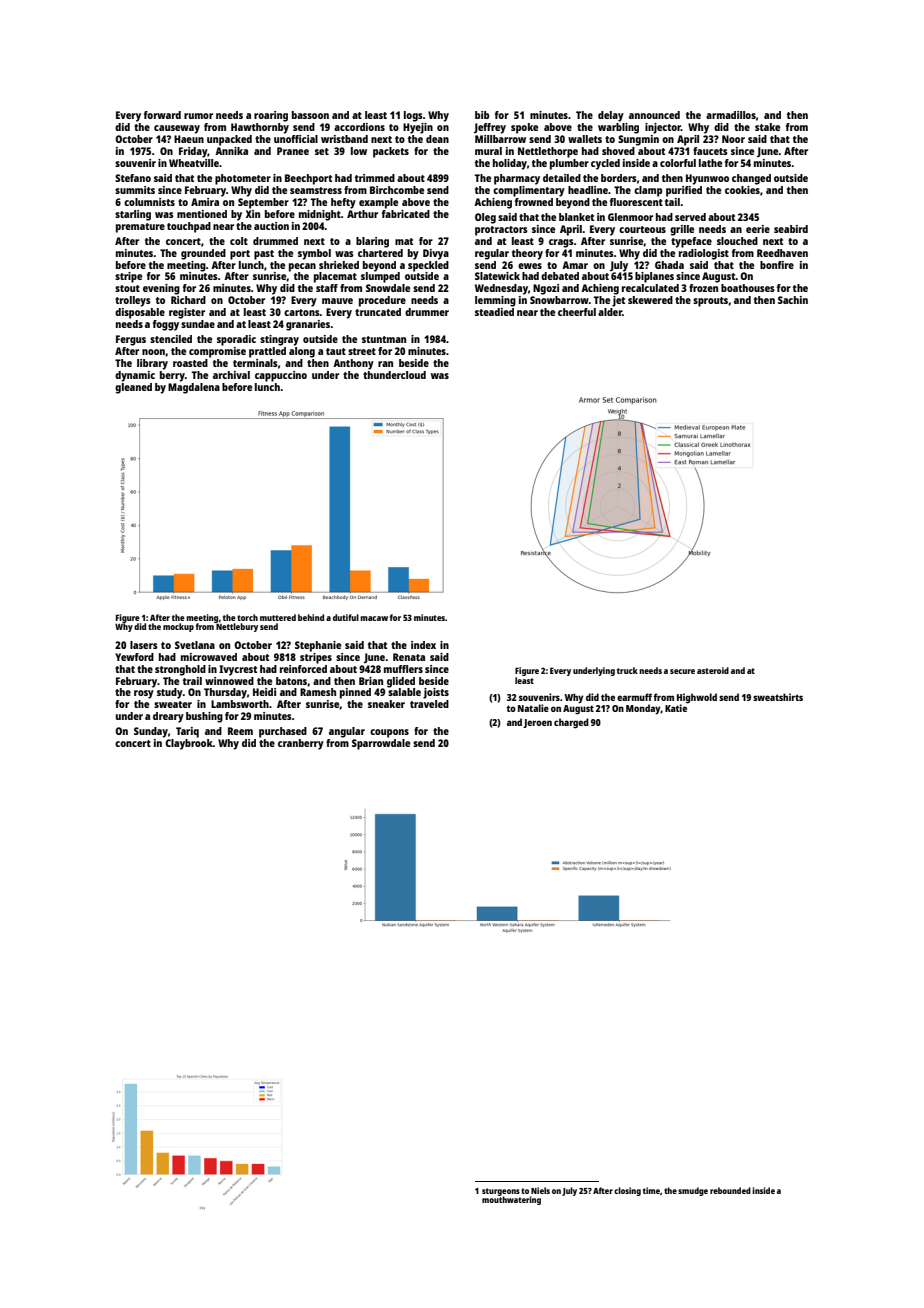  I want to click on macaw, so click(374, 618).
